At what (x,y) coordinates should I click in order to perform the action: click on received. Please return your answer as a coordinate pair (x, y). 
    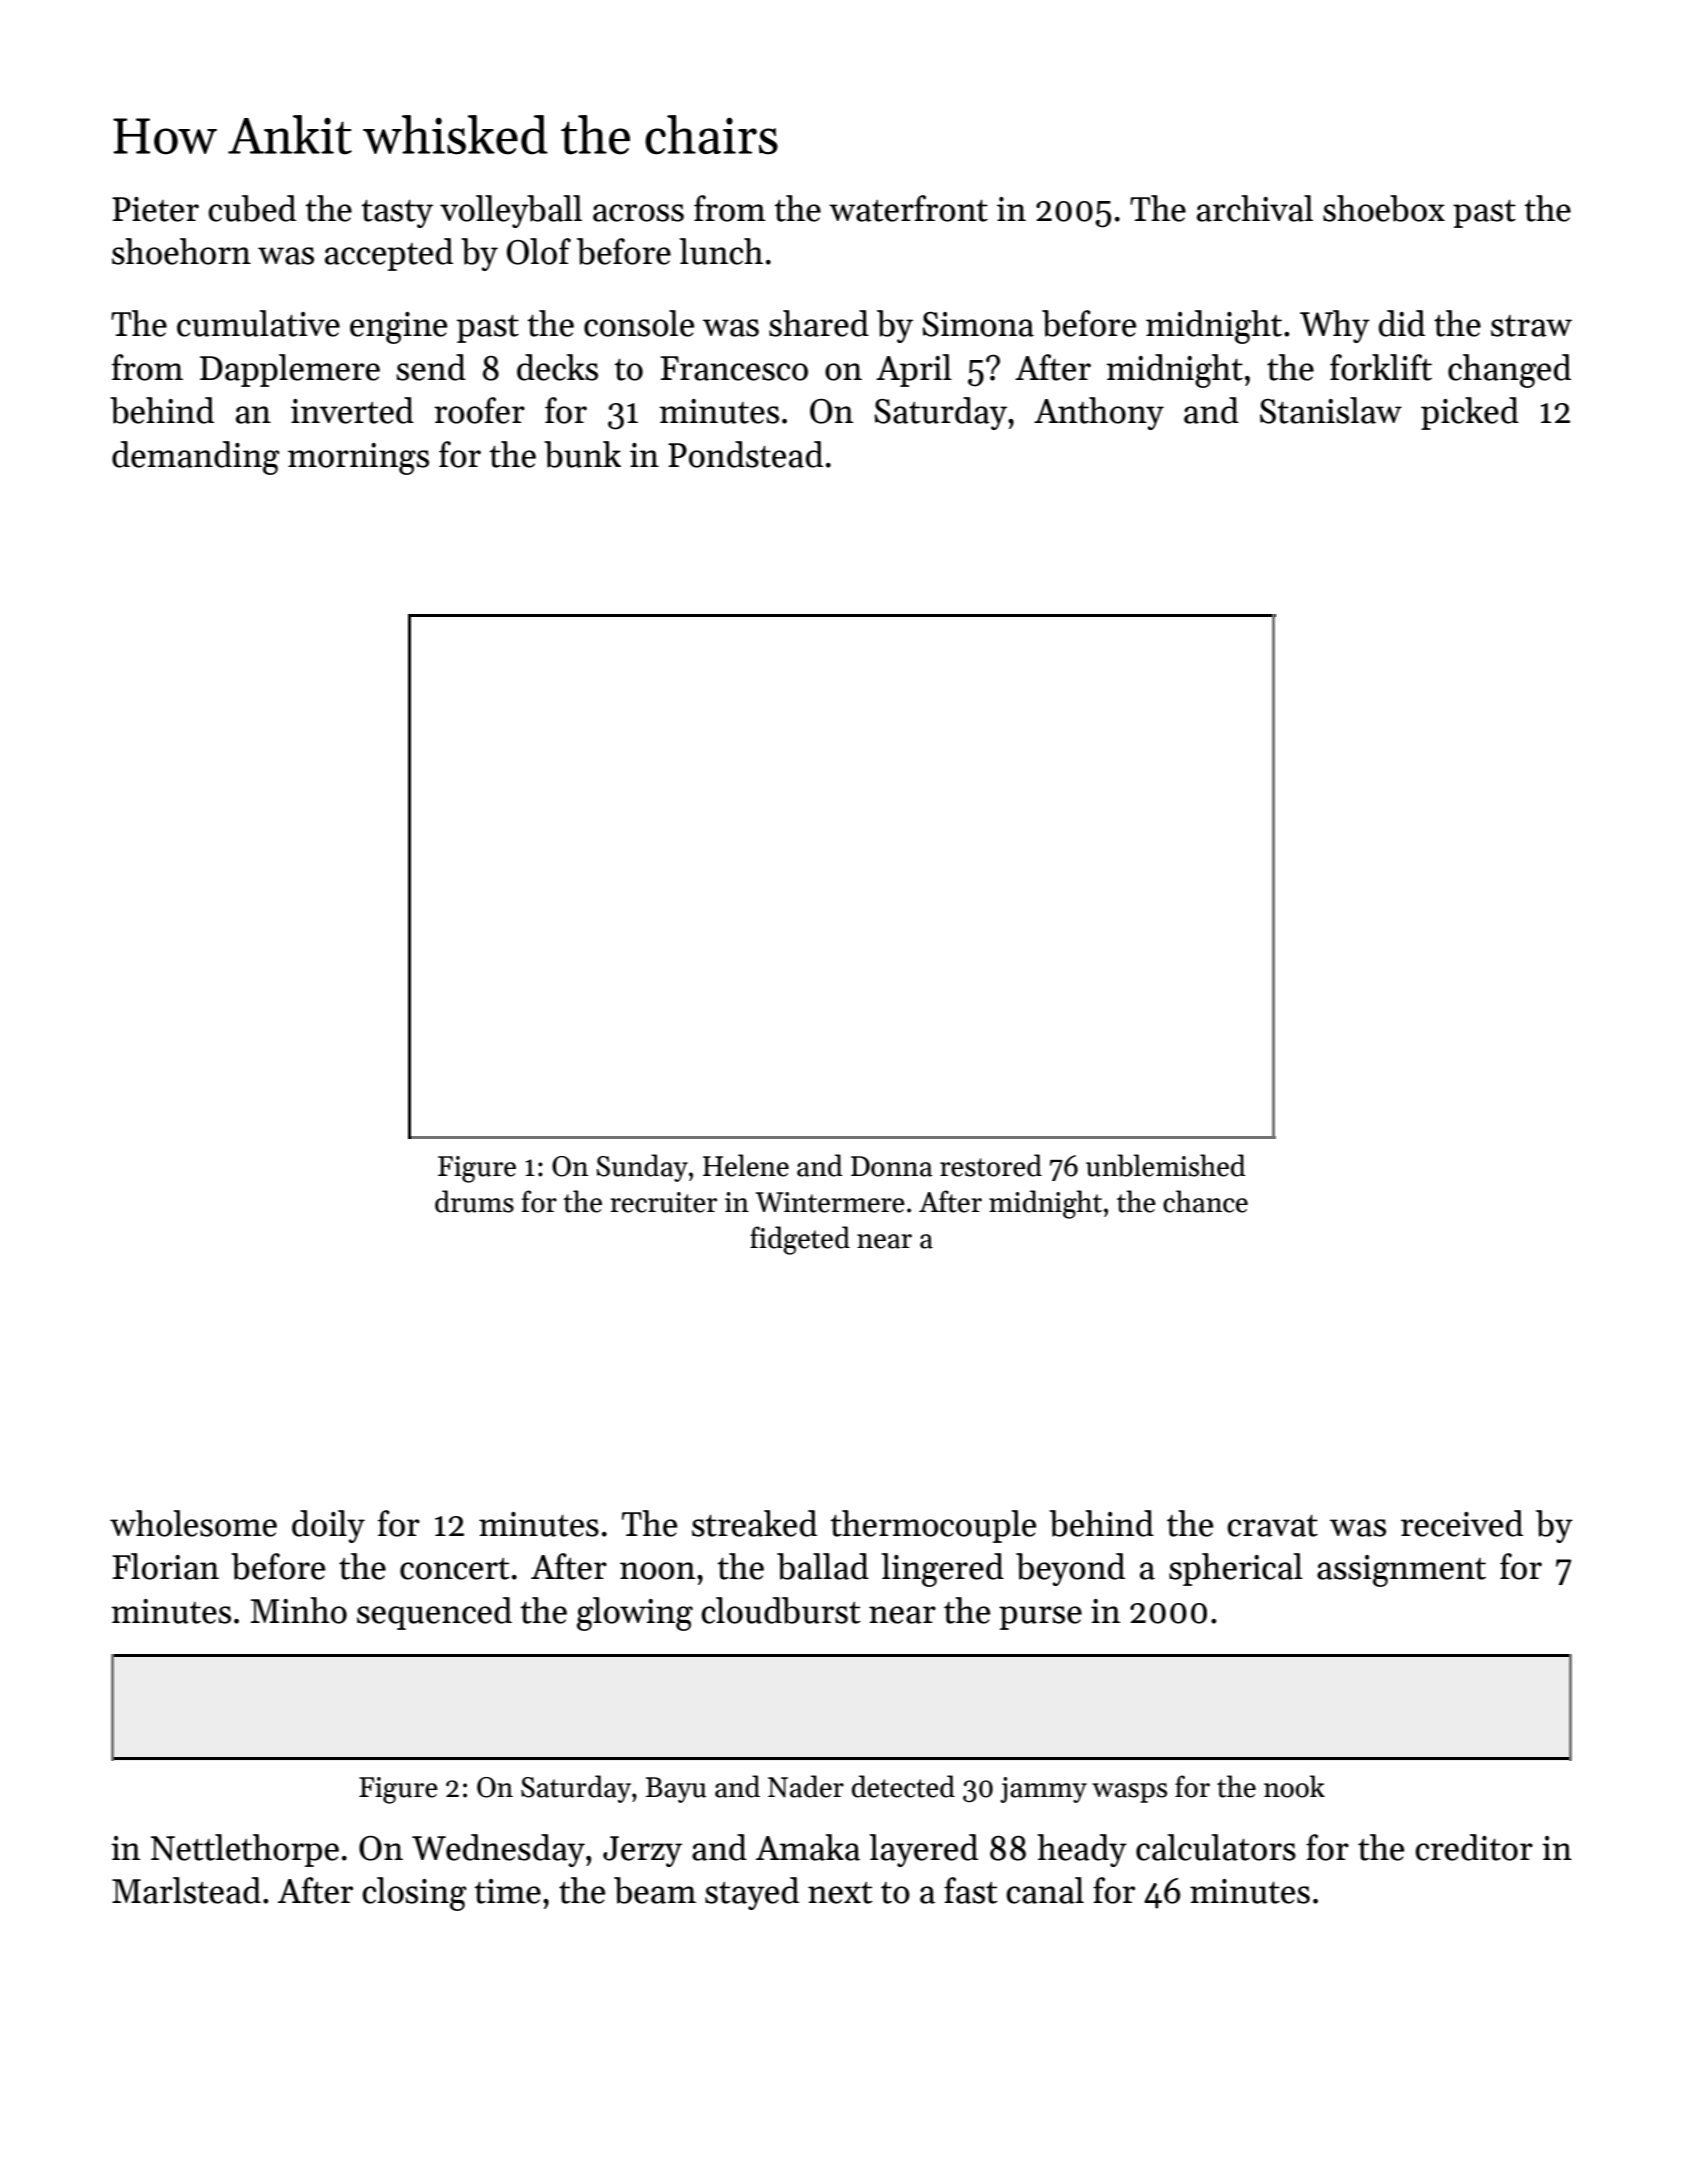
    Looking at the image, I should click on (1462, 1523).
